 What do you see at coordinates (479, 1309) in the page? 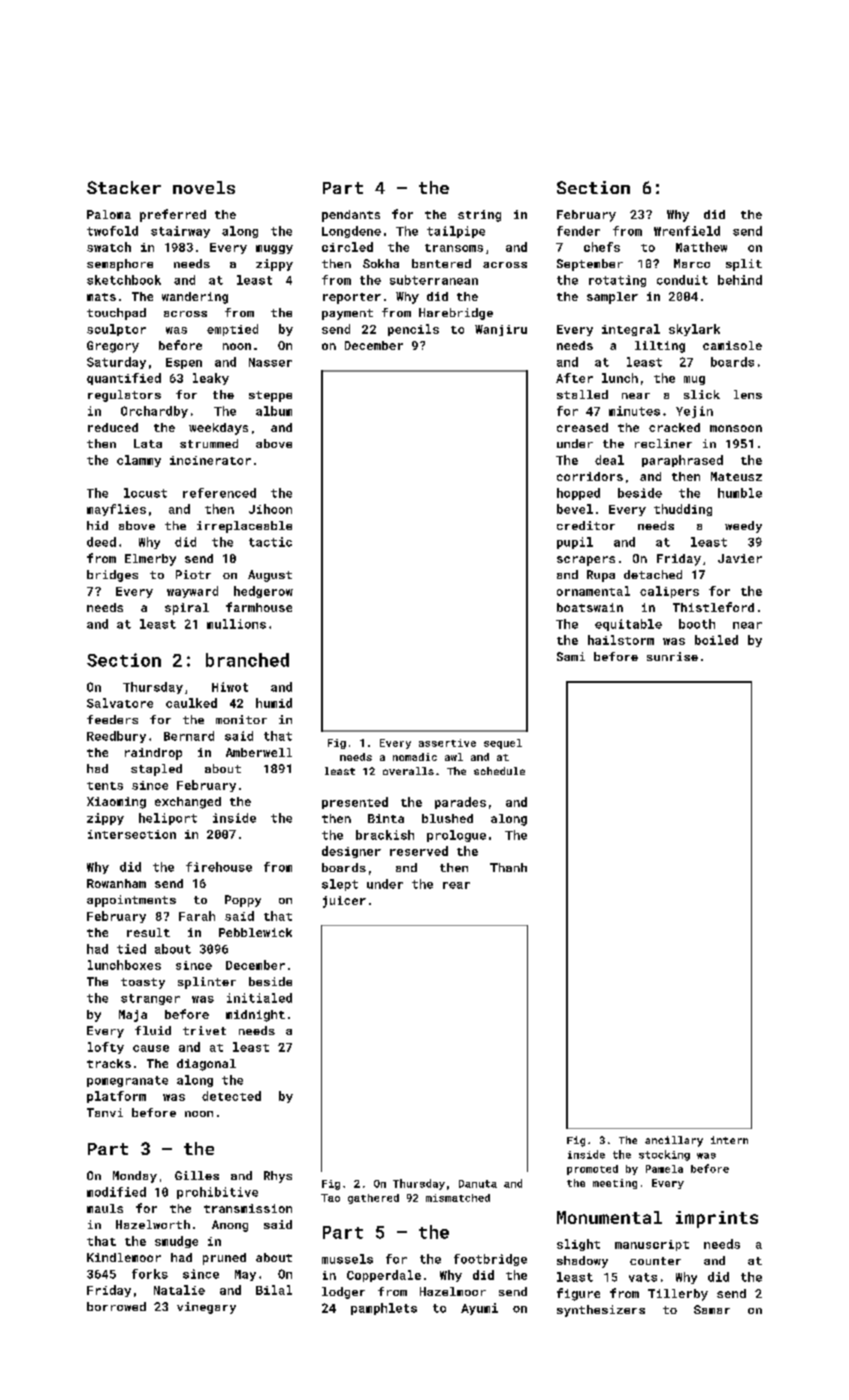
I see `Ayumi` at bounding box center [479, 1309].
